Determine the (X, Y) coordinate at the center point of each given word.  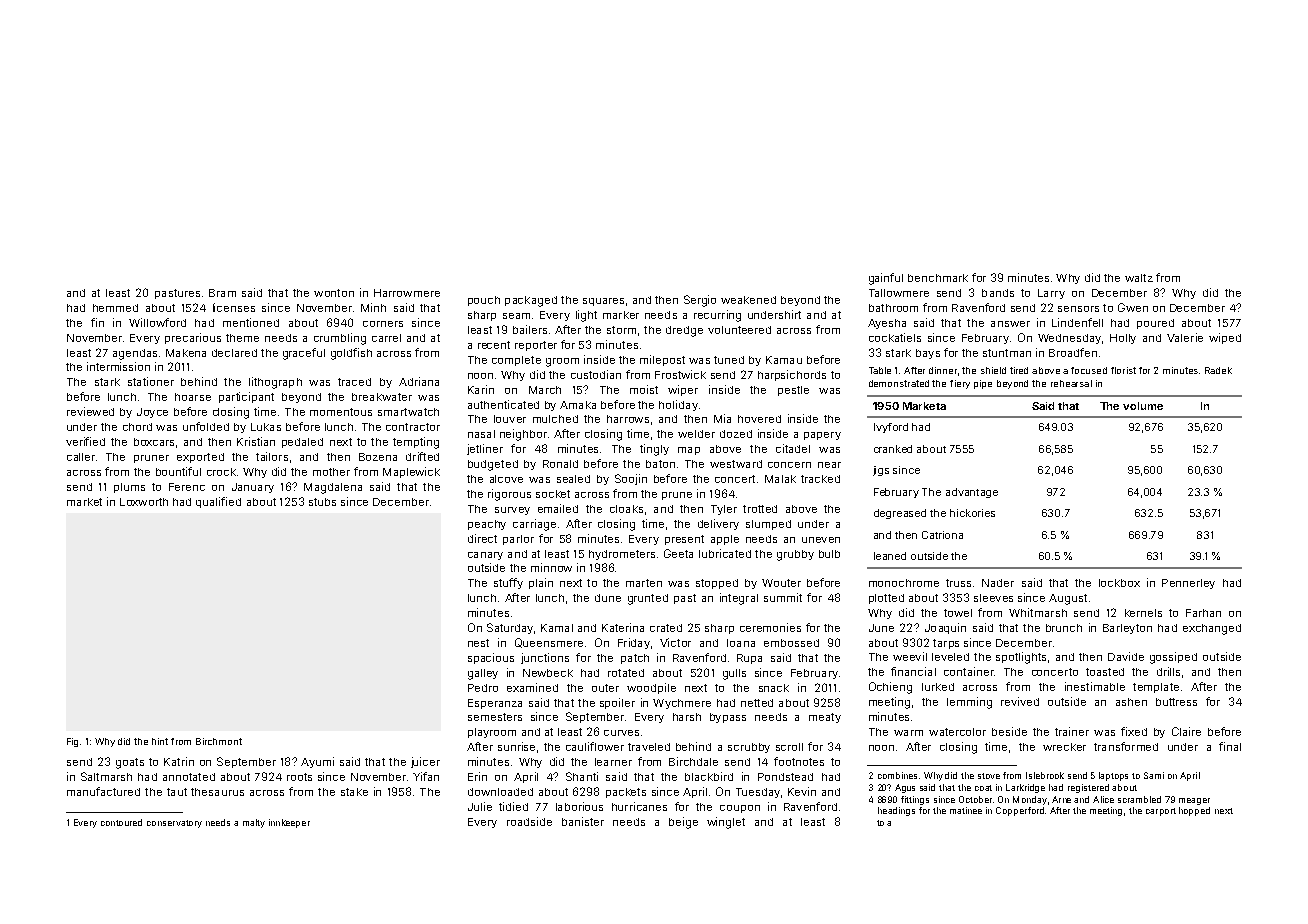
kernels (1143, 613)
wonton (334, 293)
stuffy (508, 583)
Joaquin (945, 628)
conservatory (174, 824)
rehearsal (1071, 383)
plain (541, 583)
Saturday (510, 628)
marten (644, 583)
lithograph (275, 383)
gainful (886, 279)
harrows (628, 419)
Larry (1051, 294)
